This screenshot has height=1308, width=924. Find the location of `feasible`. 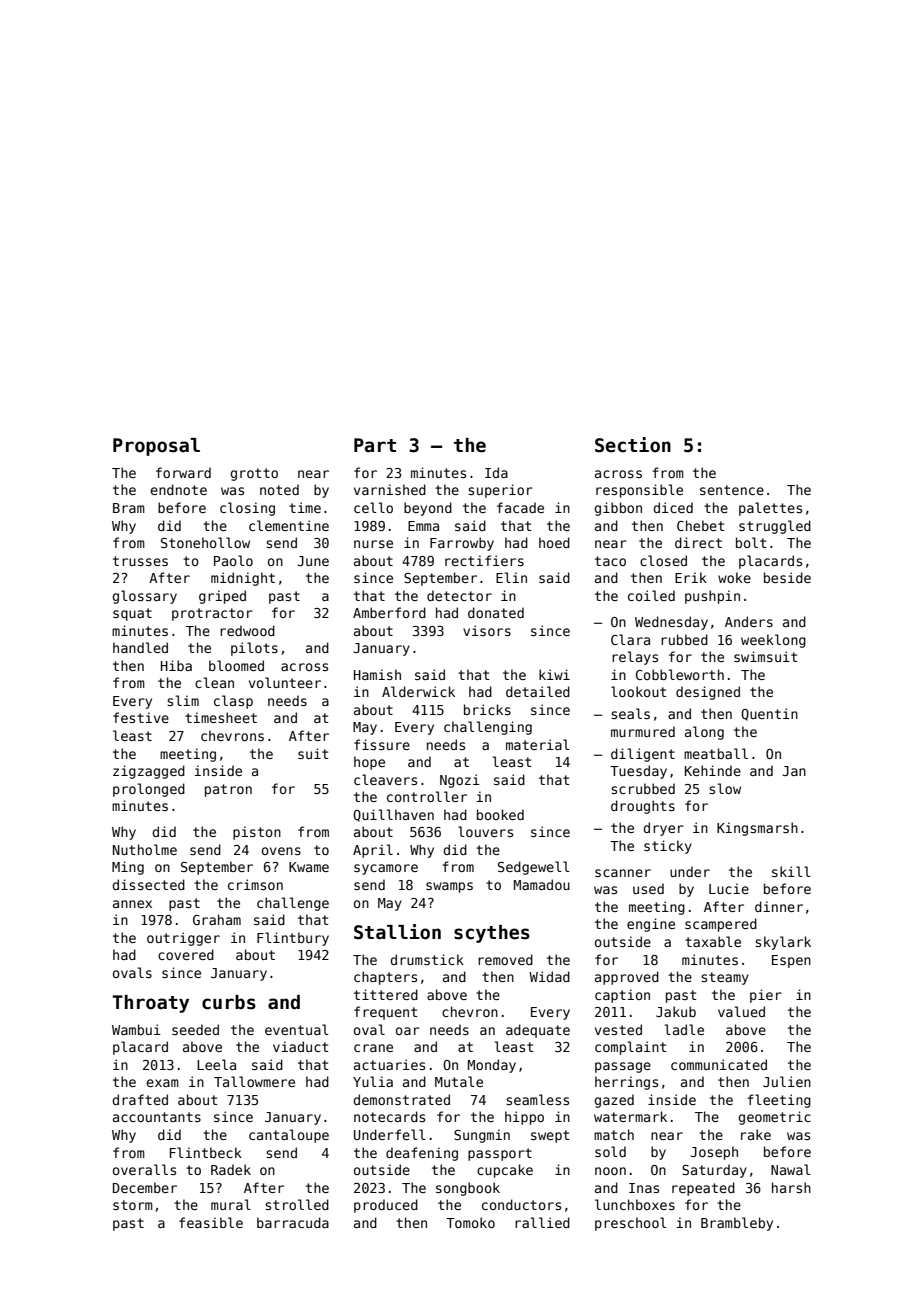

feasible is located at coordinates (211, 1222).
